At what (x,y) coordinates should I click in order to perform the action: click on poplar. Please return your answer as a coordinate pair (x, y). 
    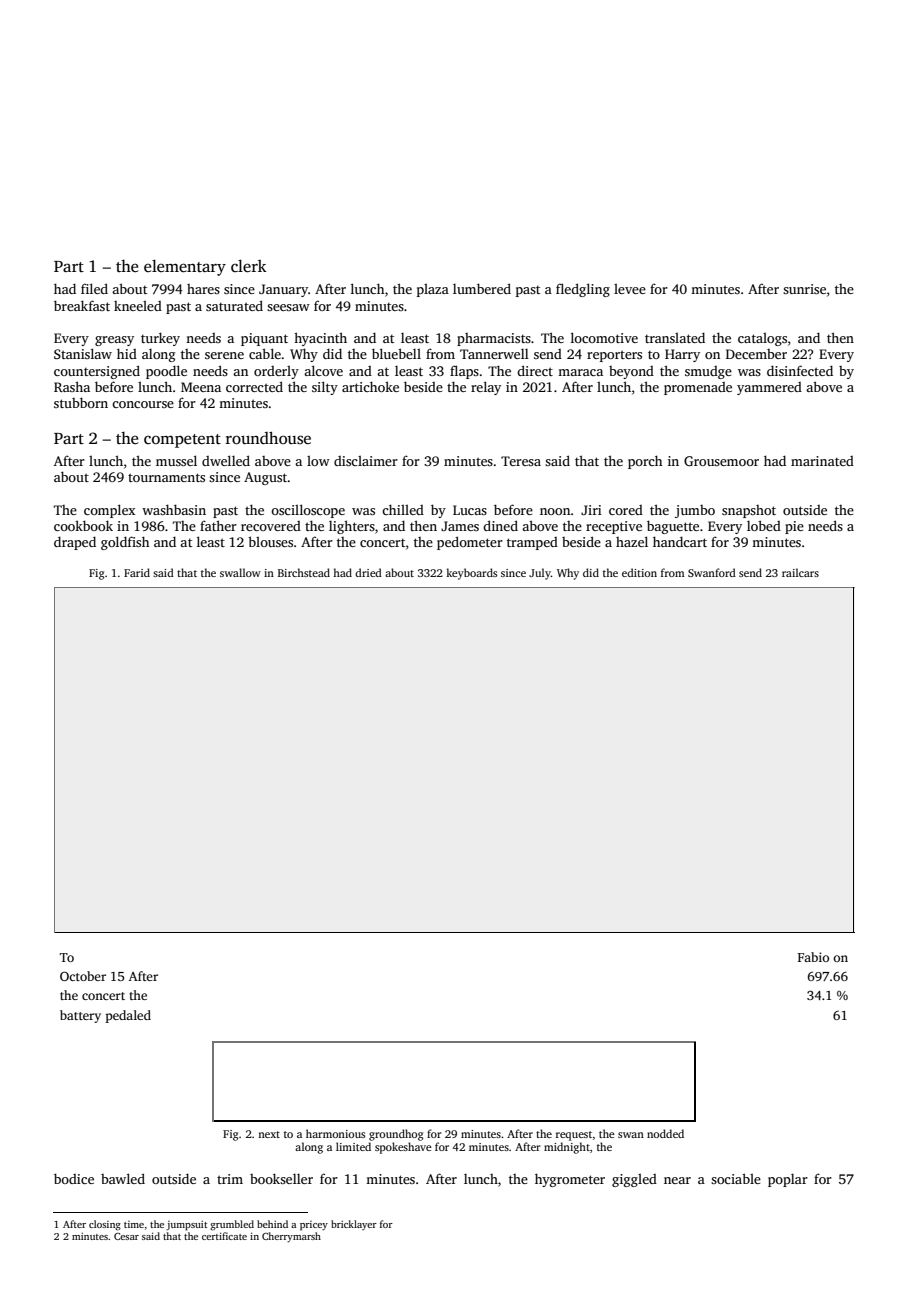
    Looking at the image, I should click on (788, 1180).
